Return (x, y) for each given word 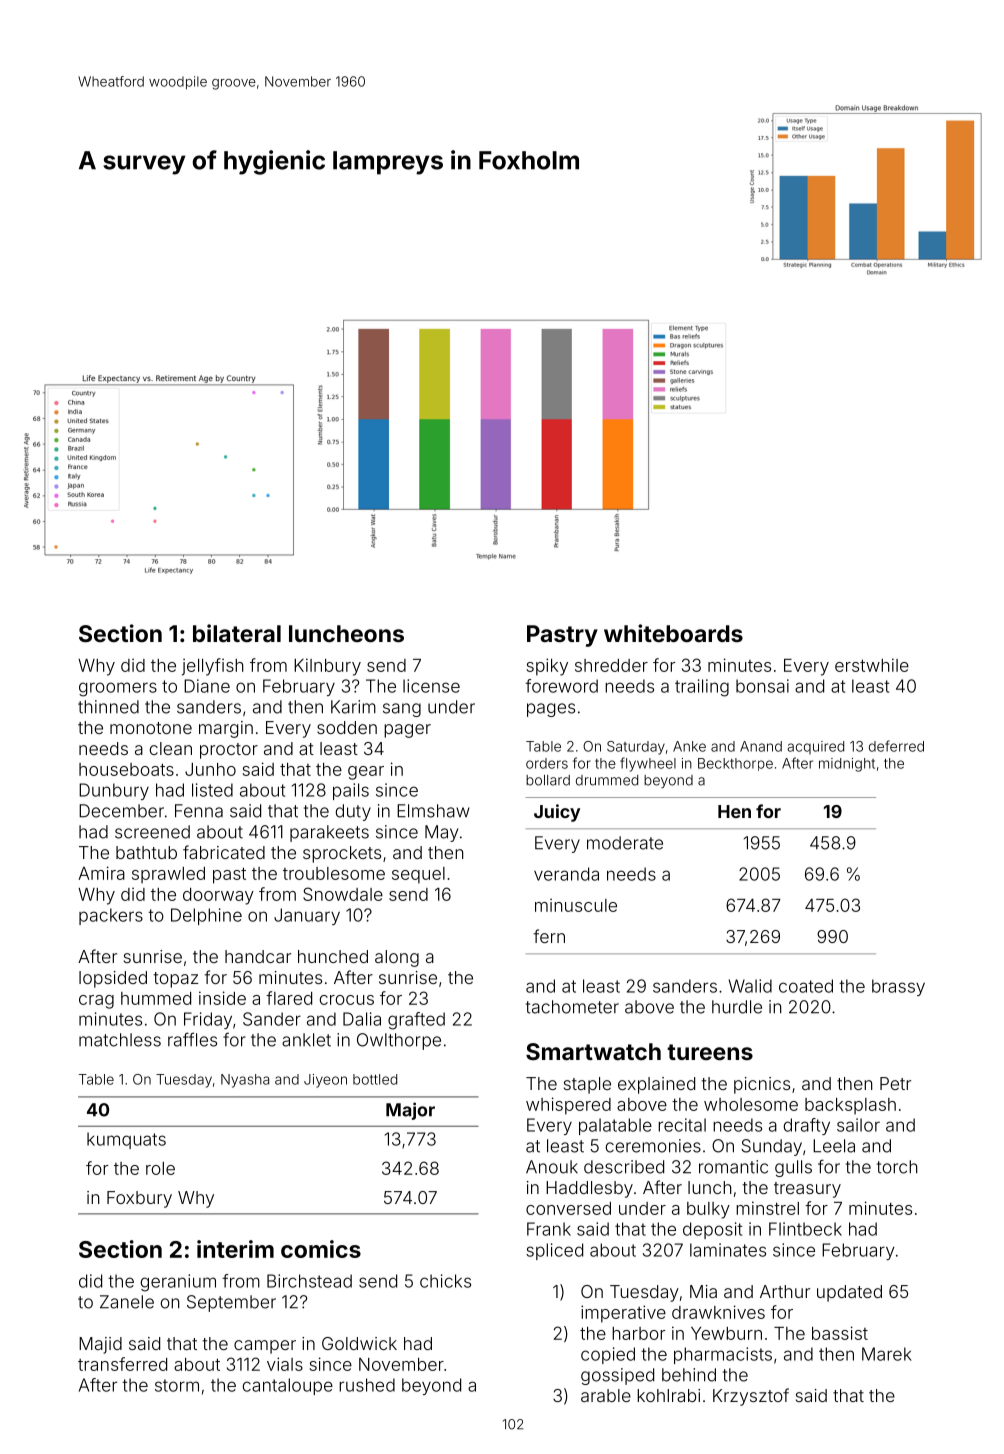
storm (177, 1385)
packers (111, 916)
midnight (847, 765)
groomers (118, 689)
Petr (895, 1083)
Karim (353, 707)
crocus (347, 1000)
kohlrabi (668, 1395)
